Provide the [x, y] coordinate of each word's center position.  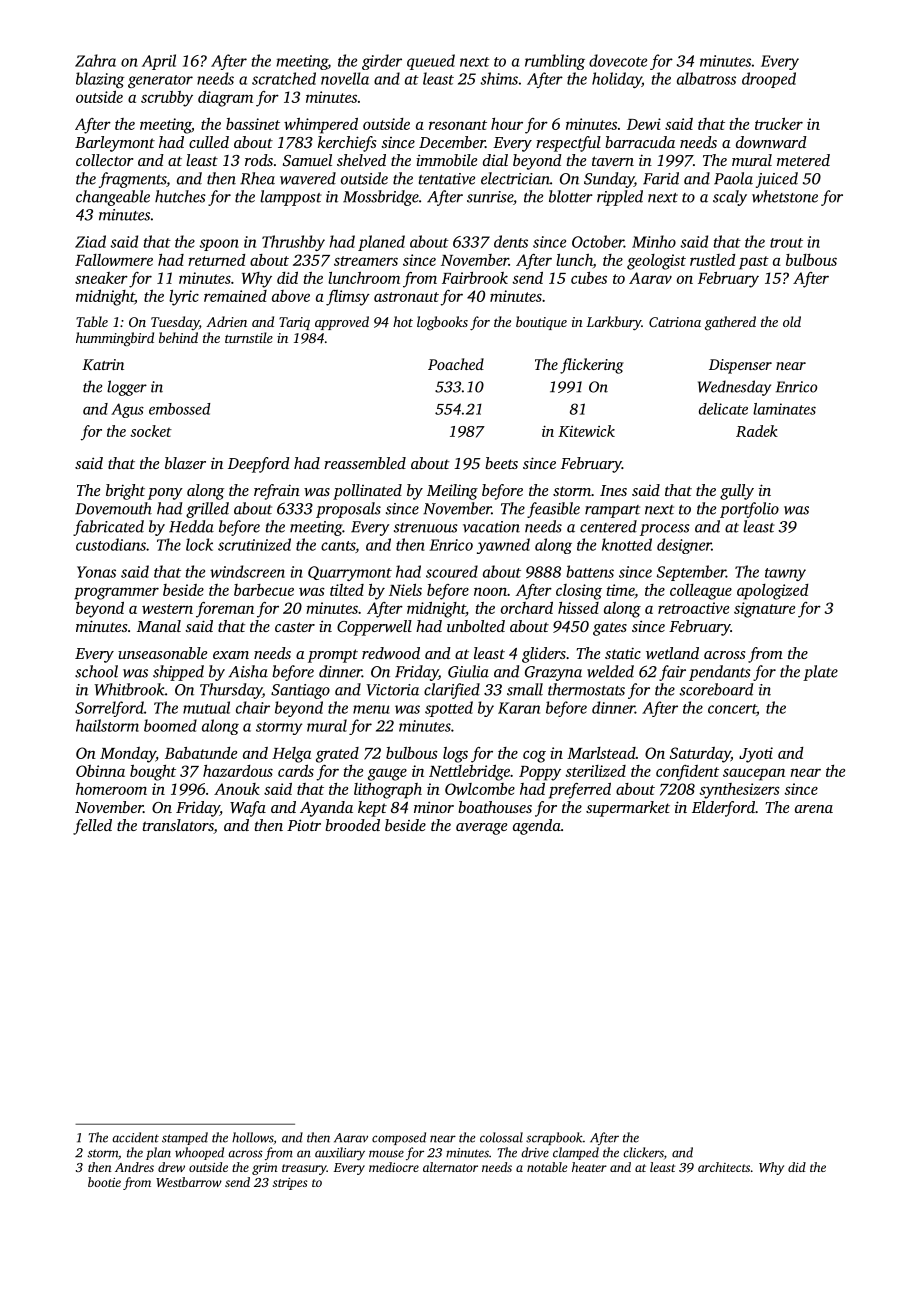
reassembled [365, 463]
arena [814, 809]
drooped [769, 80]
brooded [352, 825]
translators [178, 826]
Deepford [259, 465]
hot [403, 321]
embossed [179, 409]
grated [337, 755]
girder [382, 62]
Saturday [700, 755]
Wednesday [734, 388]
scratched [284, 78]
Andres [134, 1167]
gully [737, 492]
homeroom [111, 789]
